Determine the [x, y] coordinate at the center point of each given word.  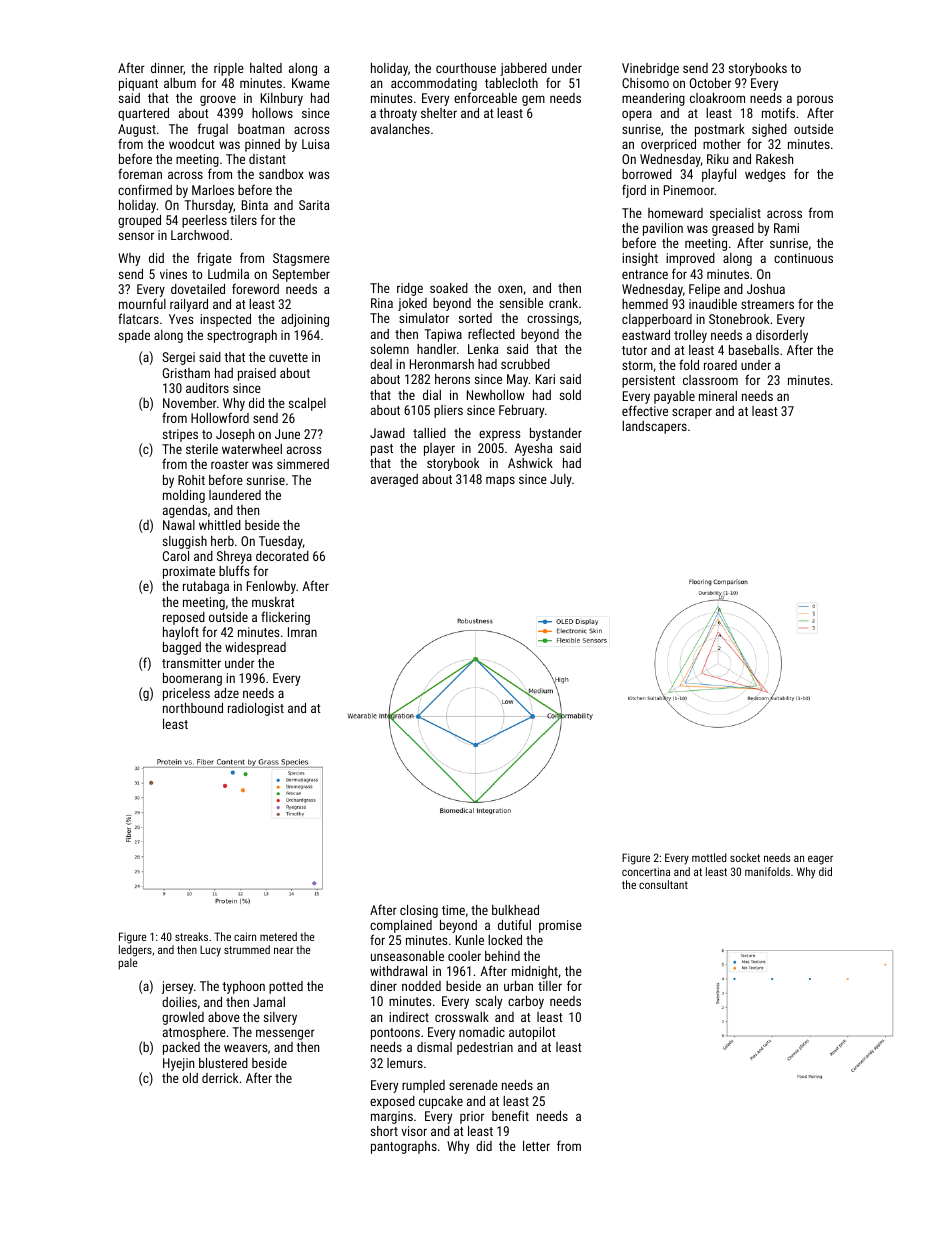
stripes [180, 435]
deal [381, 364]
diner [383, 986]
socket [745, 857]
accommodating [434, 84]
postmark [720, 130]
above [224, 1017]
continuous [803, 258]
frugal [213, 130]
